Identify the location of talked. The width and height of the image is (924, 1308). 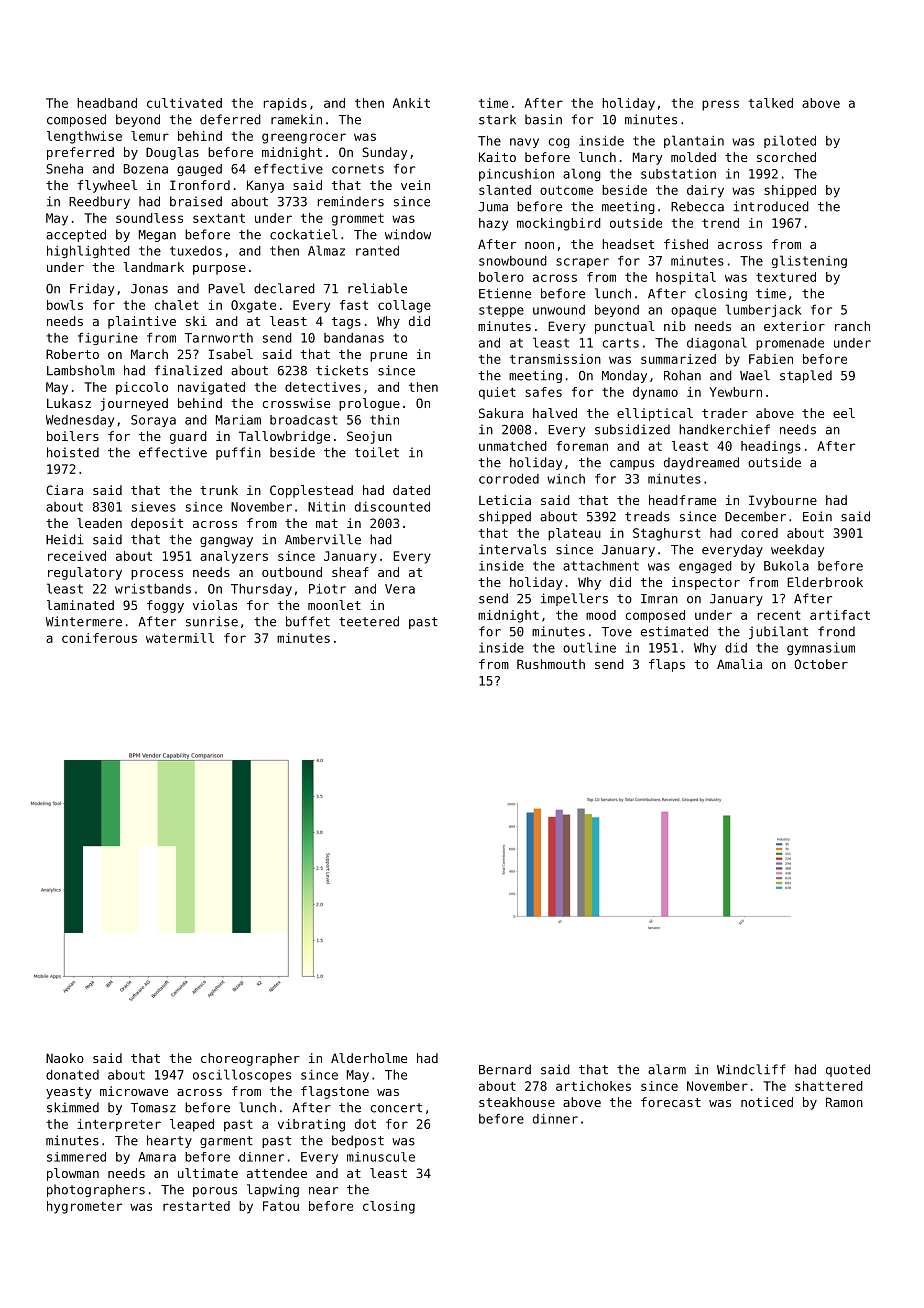
(770, 103).
